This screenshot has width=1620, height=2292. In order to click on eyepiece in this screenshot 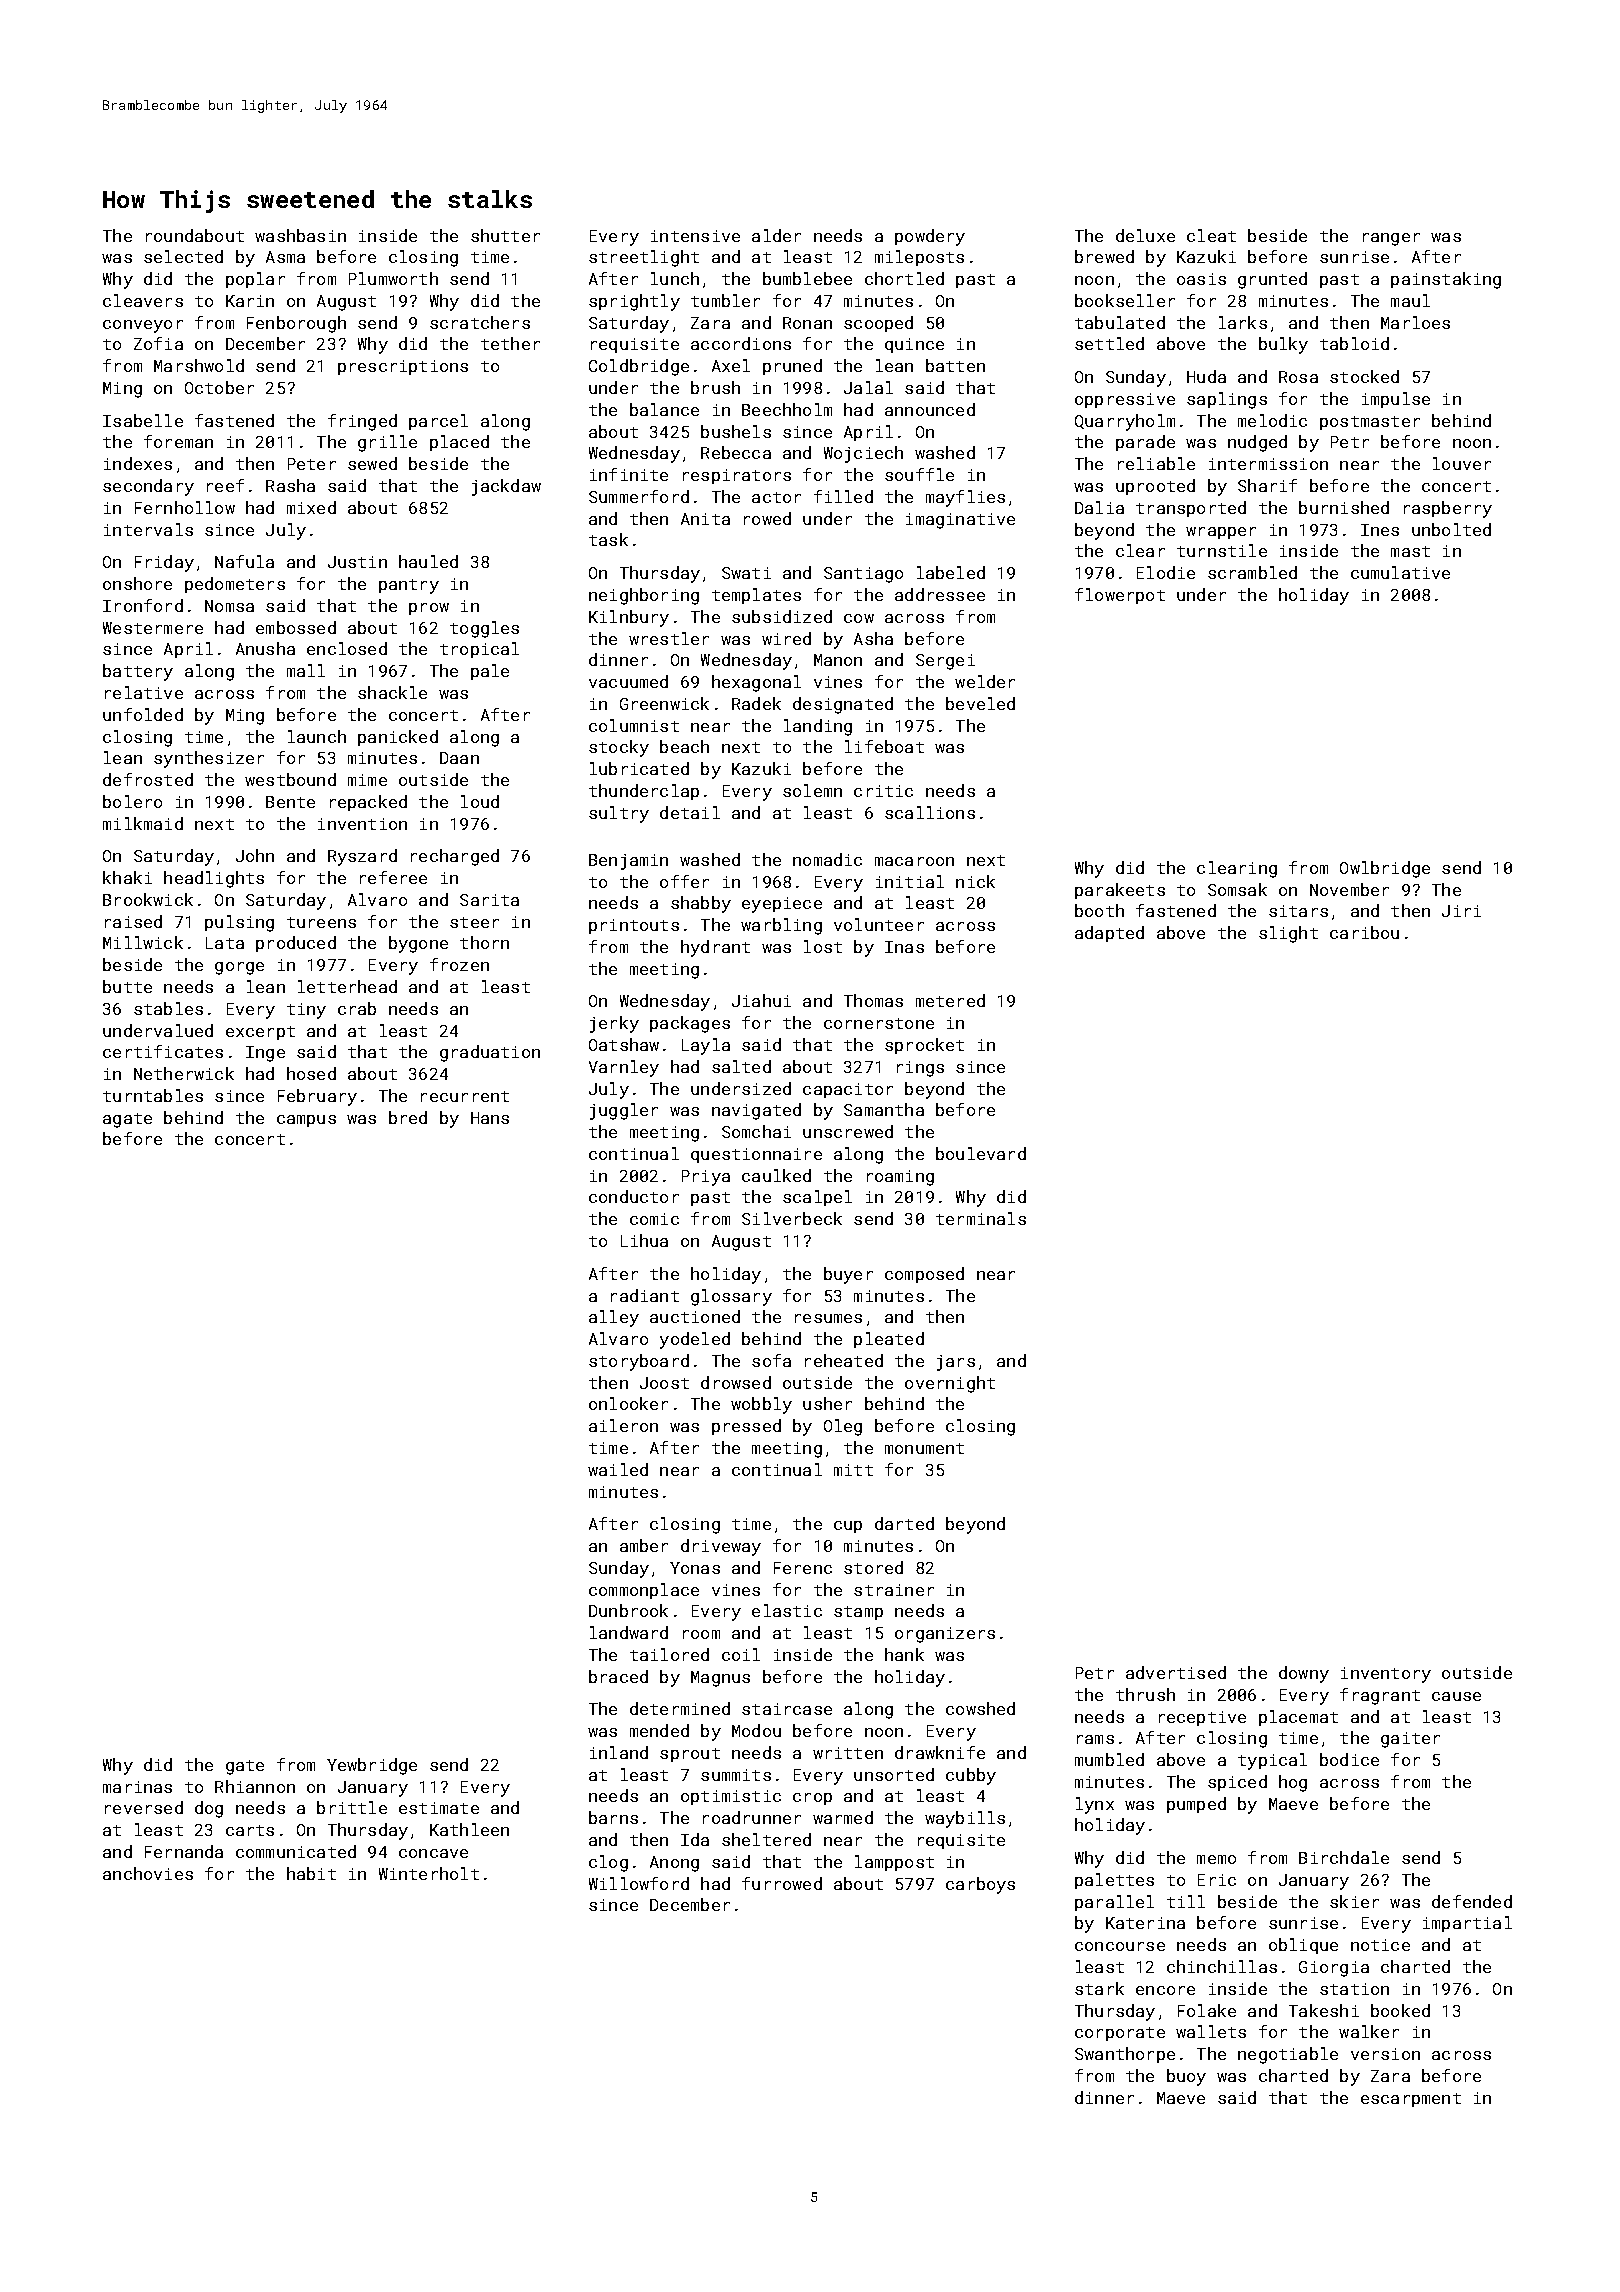, I will do `click(782, 905)`.
